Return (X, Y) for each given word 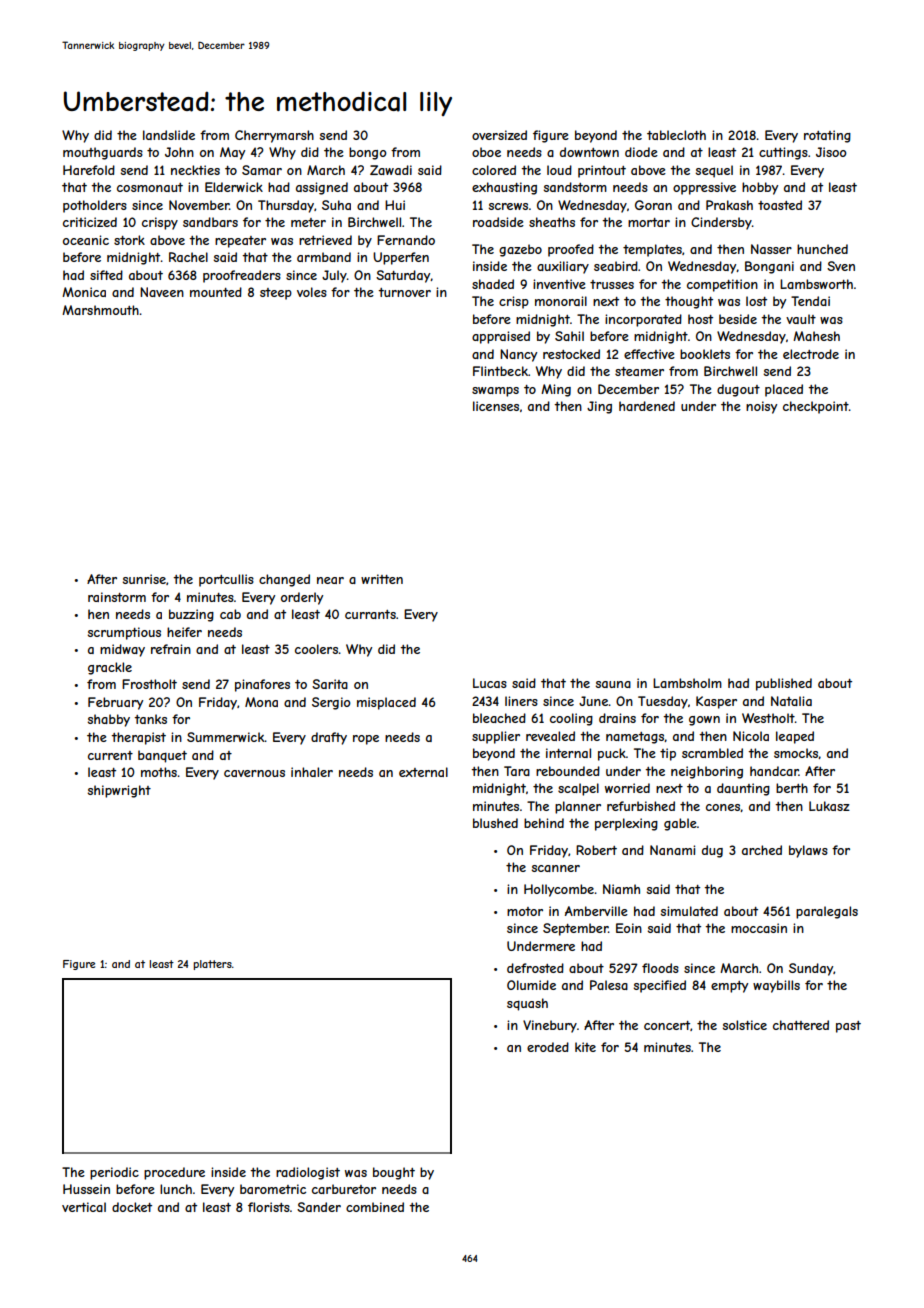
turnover (404, 292)
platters (213, 965)
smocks (796, 753)
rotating (827, 136)
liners (521, 701)
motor (525, 911)
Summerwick (226, 737)
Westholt (768, 718)
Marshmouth (100, 310)
